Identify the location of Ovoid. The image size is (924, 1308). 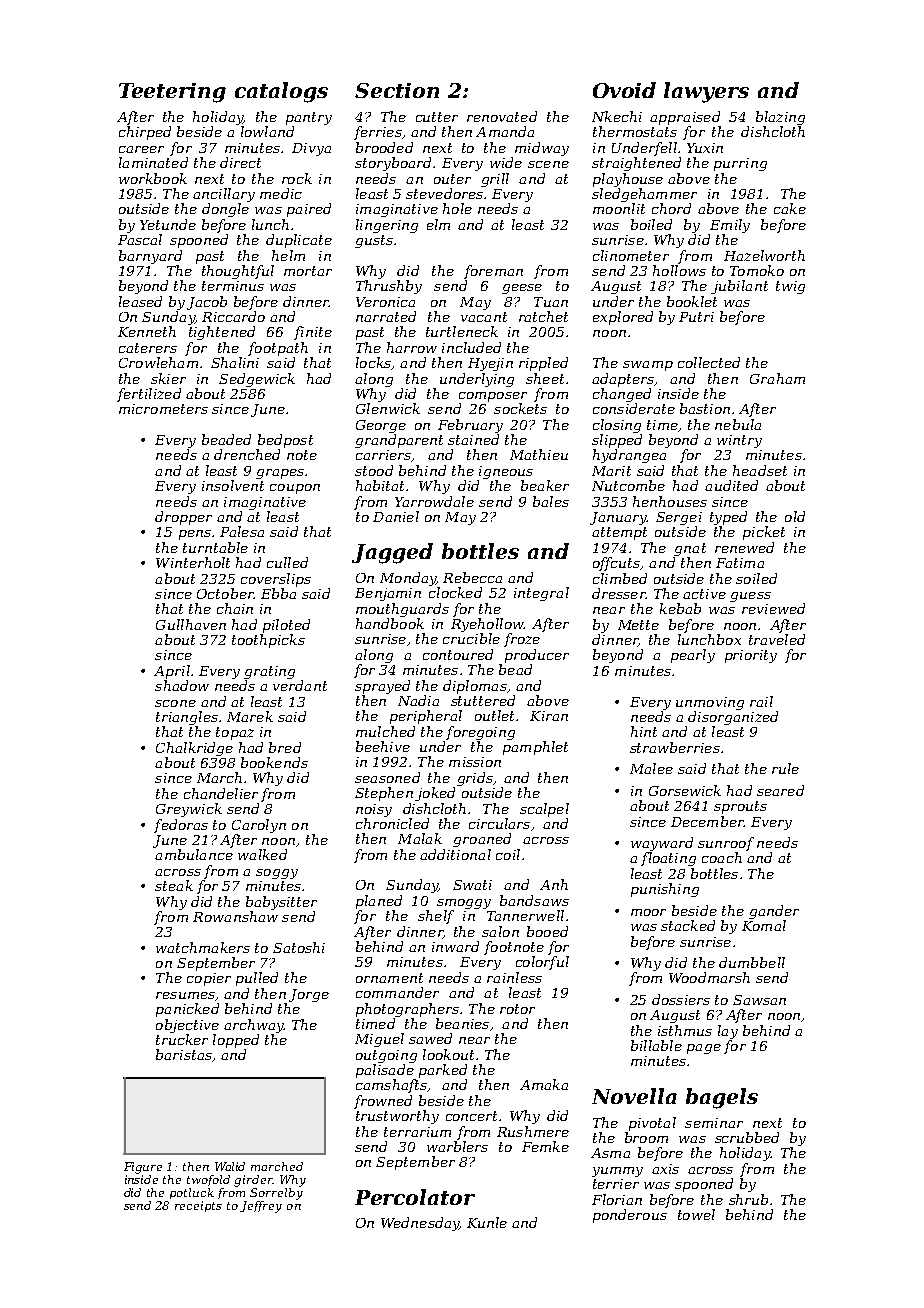
(624, 90).
